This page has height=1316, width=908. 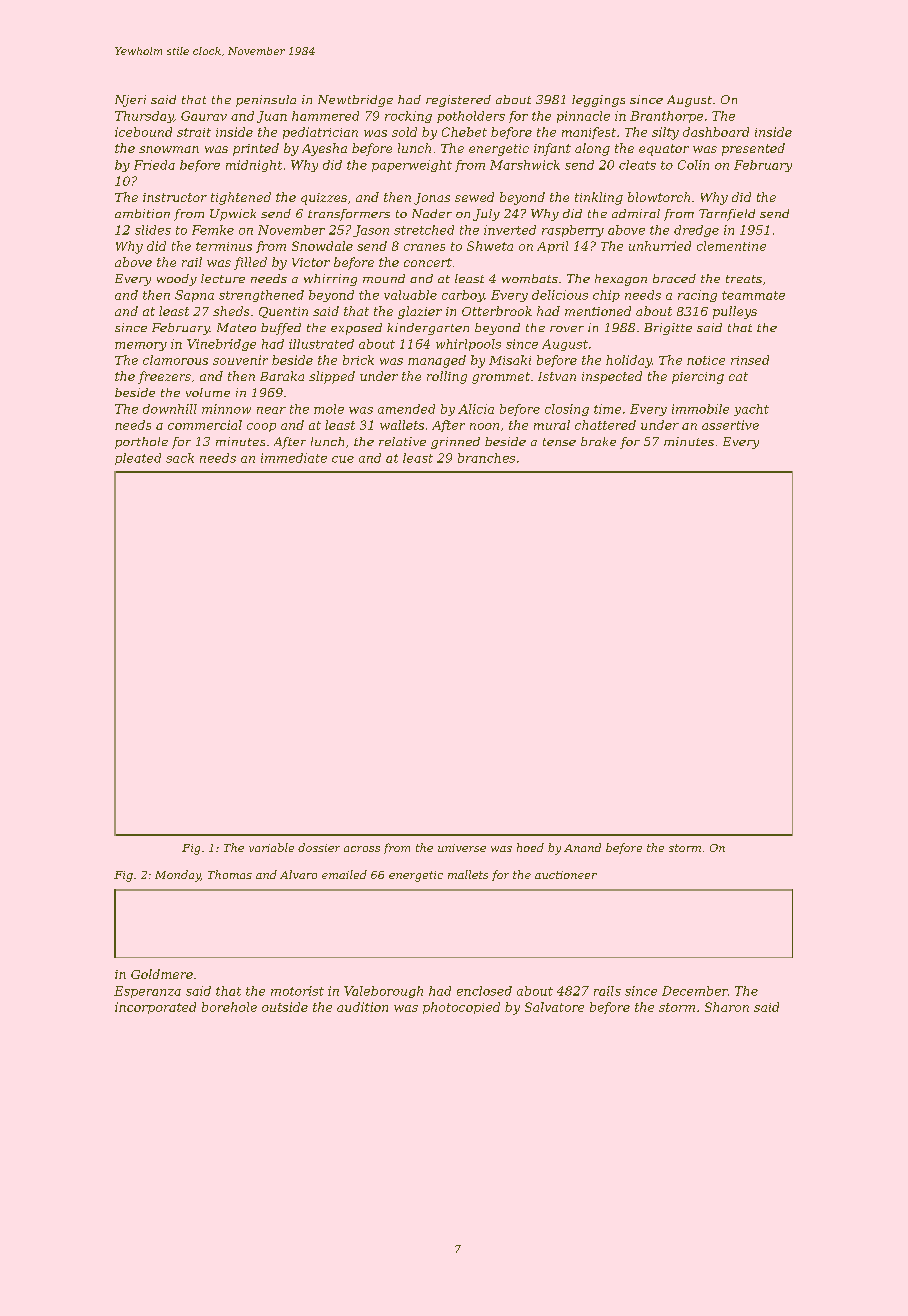 I want to click on Brigitte, so click(x=668, y=329).
